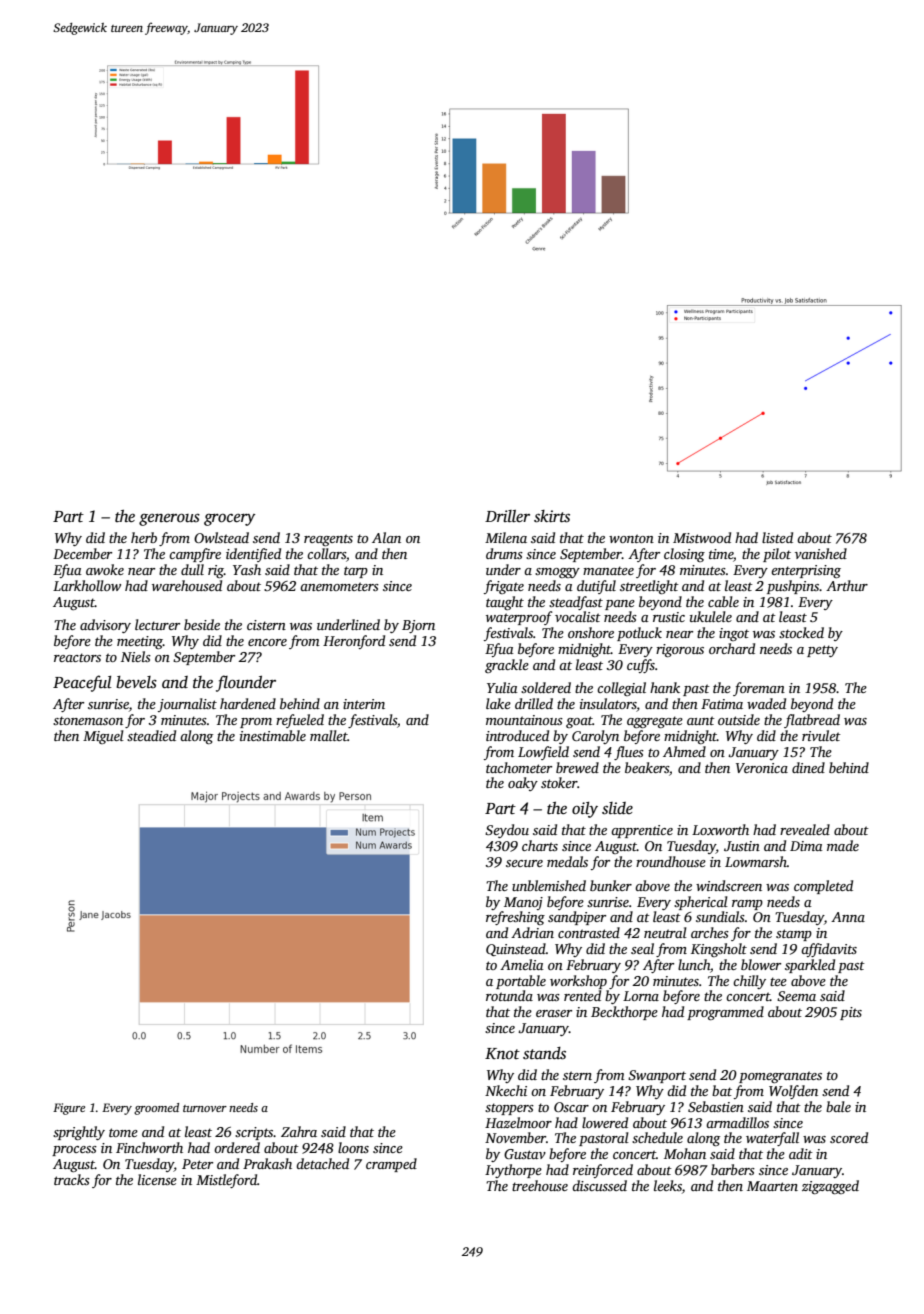 This page has width=924, height=1314. I want to click on herb, so click(144, 537).
